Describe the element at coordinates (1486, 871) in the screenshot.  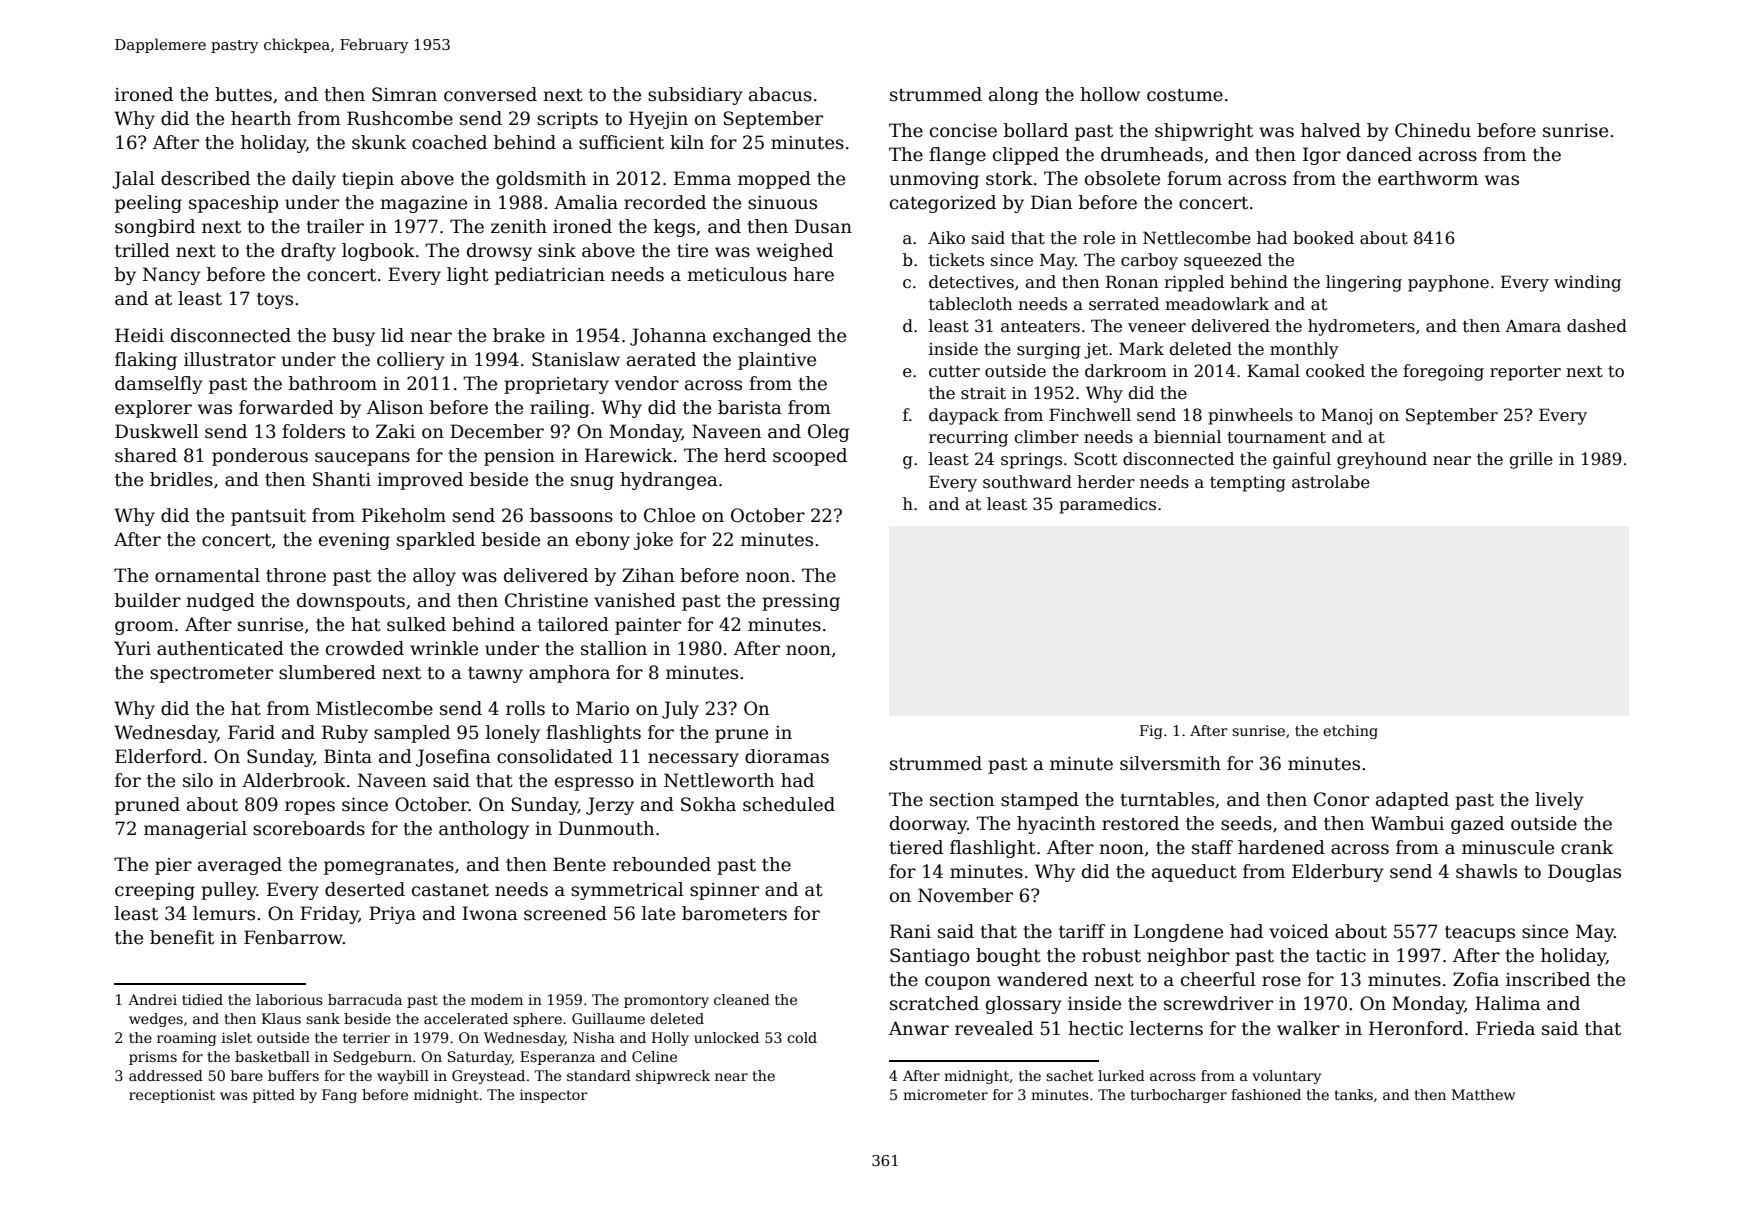
I see `shawls` at that location.
